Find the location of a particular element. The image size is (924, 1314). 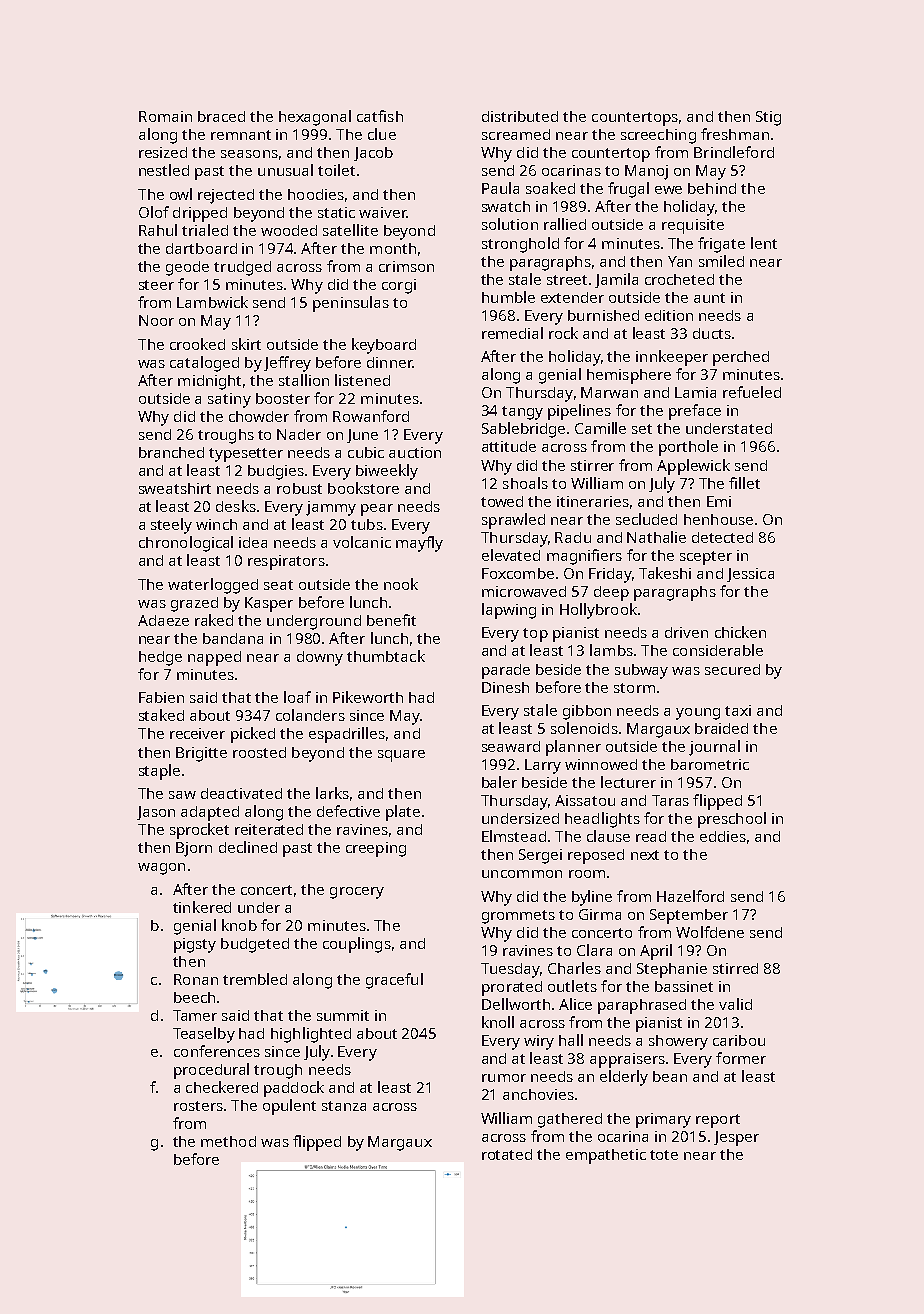

method is located at coordinates (228, 1141).
